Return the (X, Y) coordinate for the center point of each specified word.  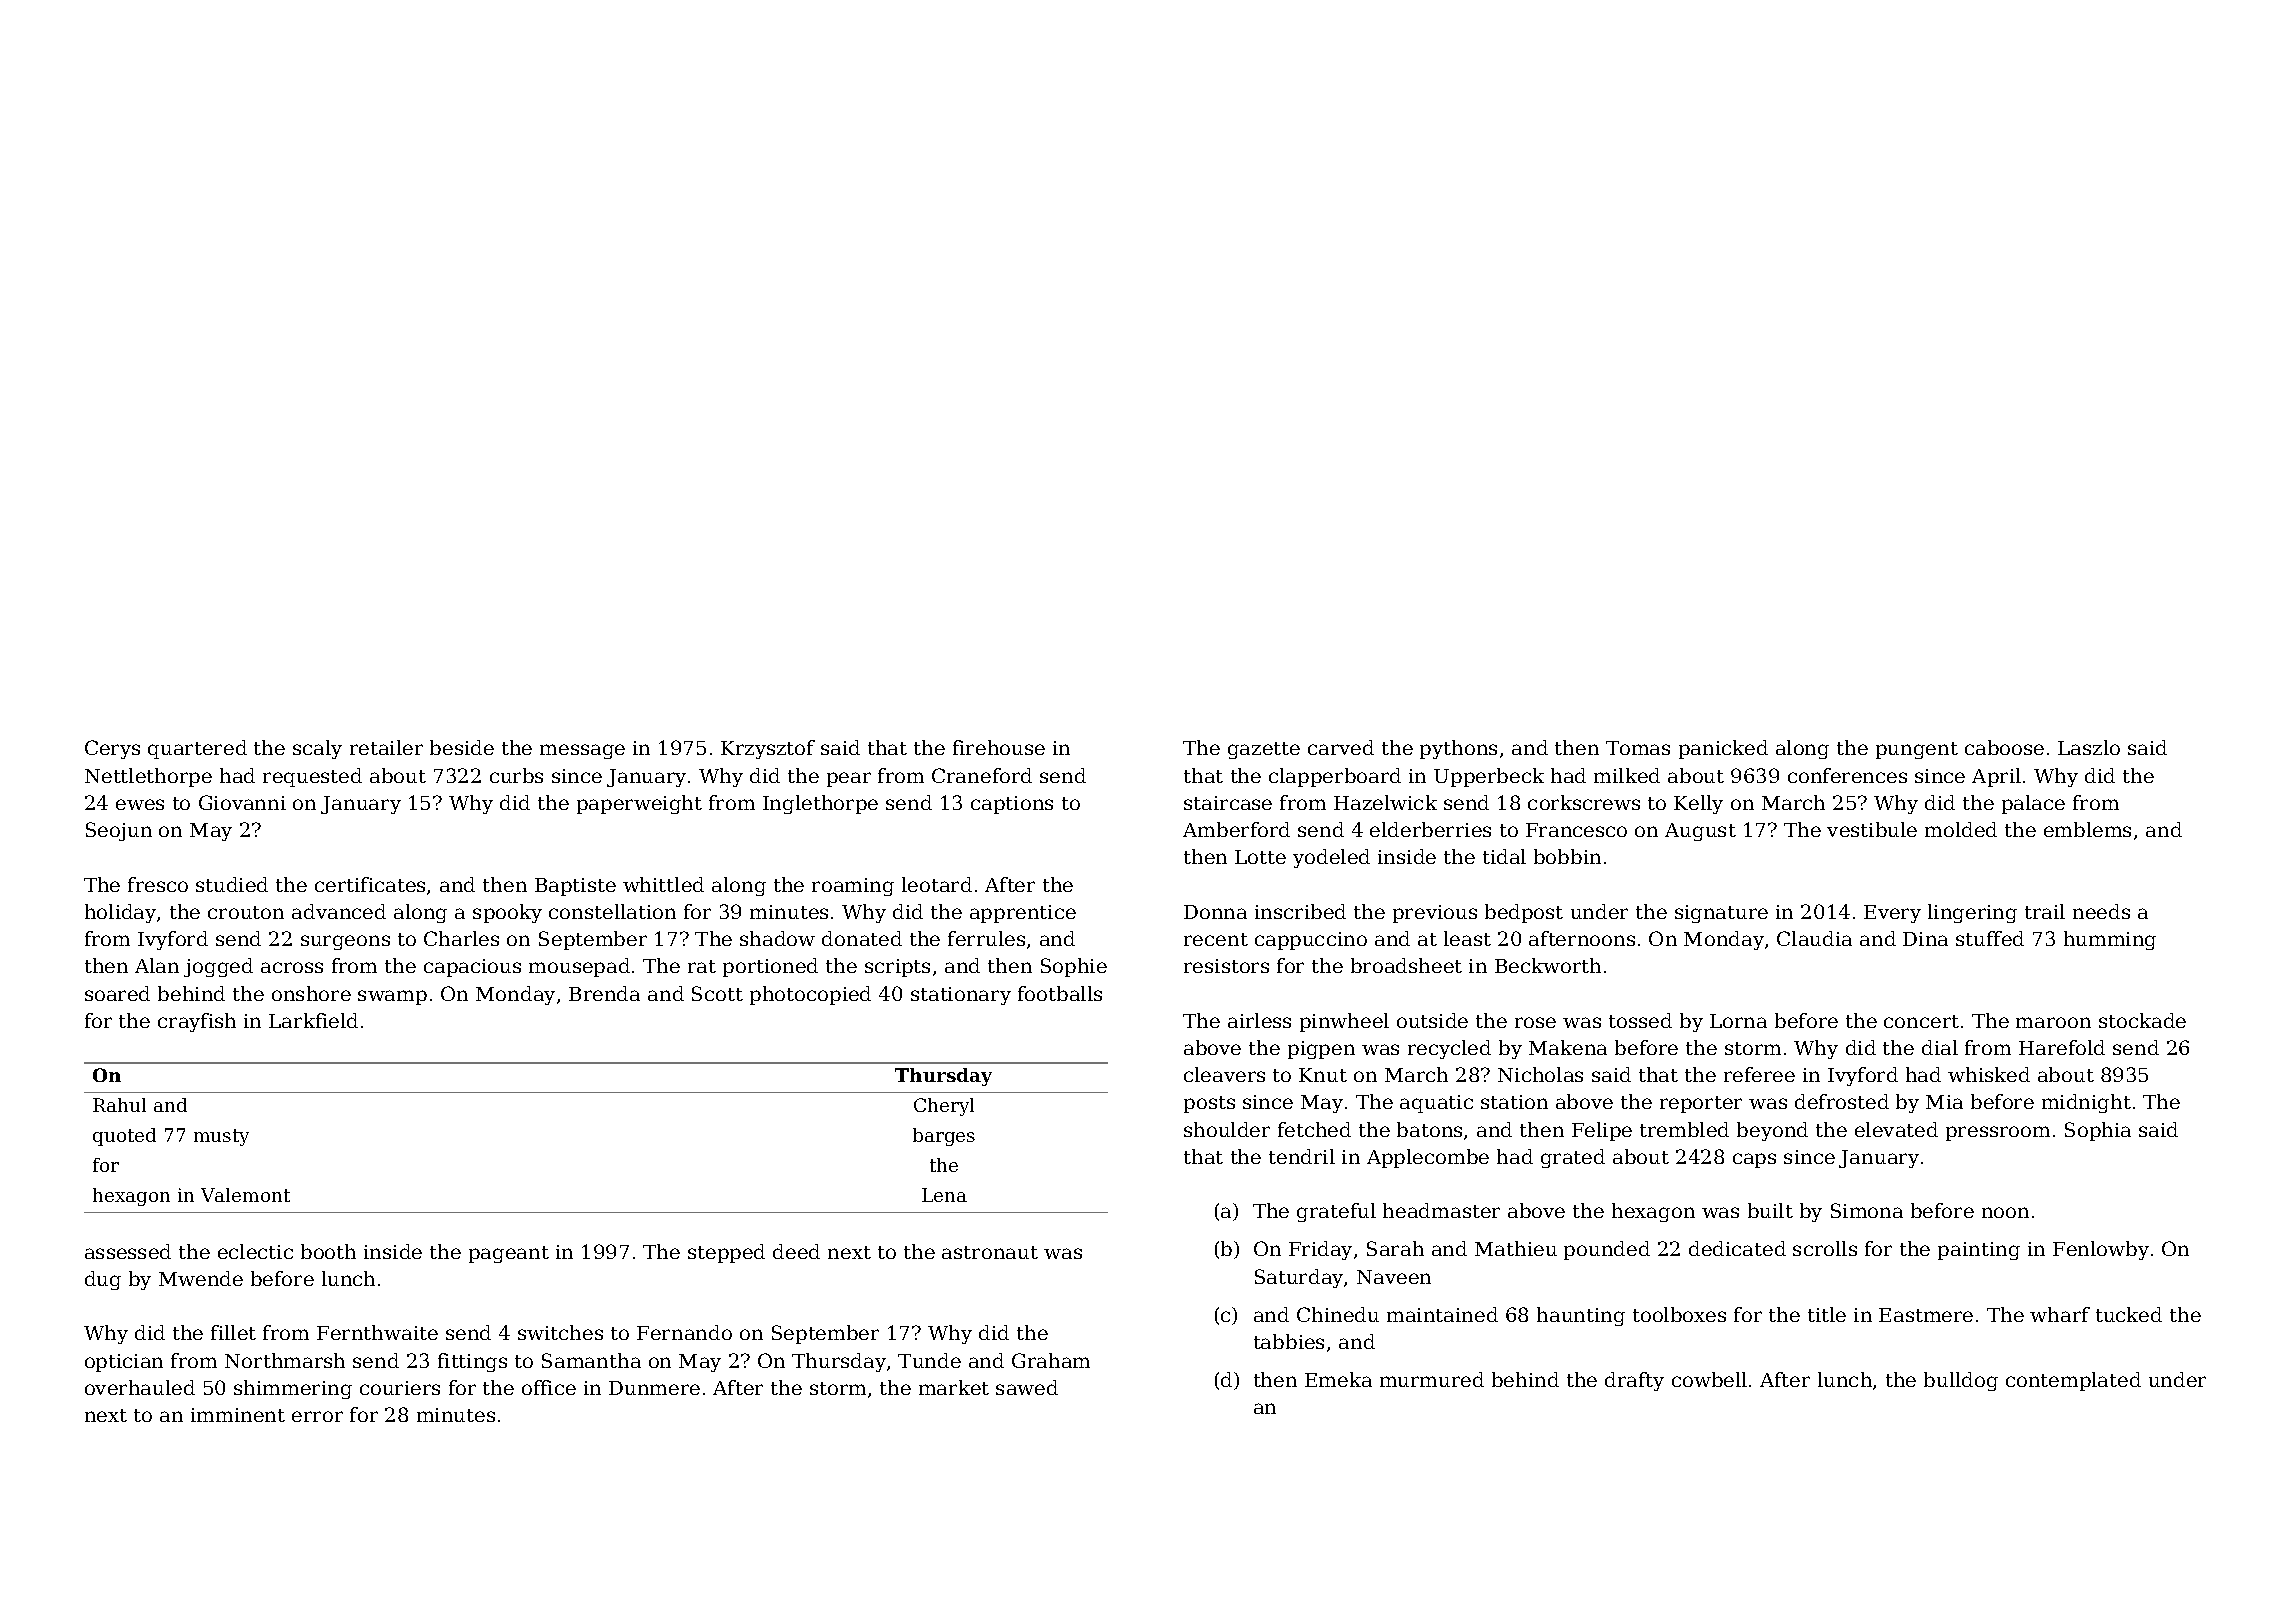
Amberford (1236, 829)
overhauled (140, 1387)
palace (2033, 804)
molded (1961, 829)
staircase (1228, 803)
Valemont (245, 1195)
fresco (158, 884)
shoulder (1227, 1129)
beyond (1772, 1131)
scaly (317, 749)
